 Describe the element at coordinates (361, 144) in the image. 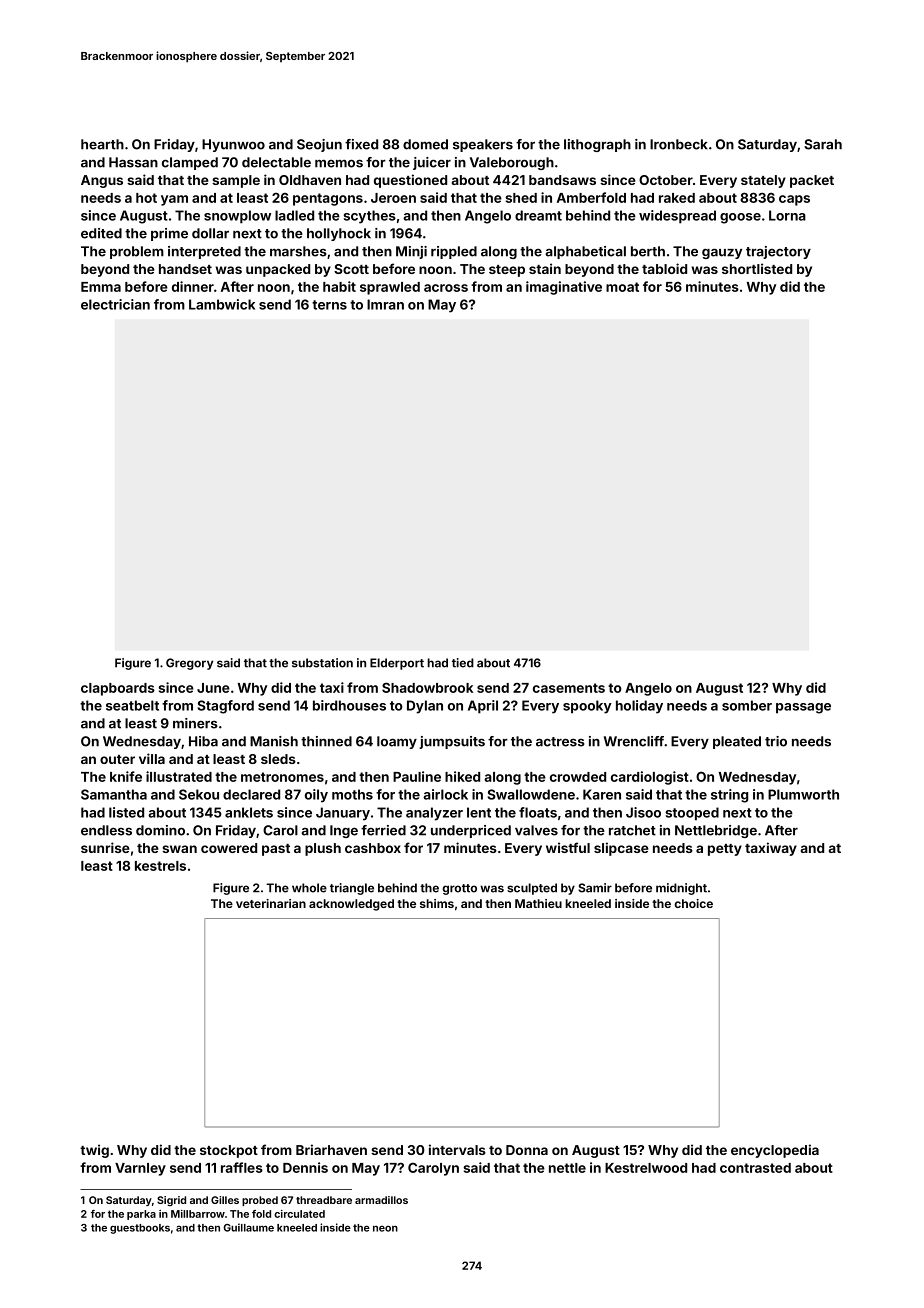

I see `fixed` at that location.
